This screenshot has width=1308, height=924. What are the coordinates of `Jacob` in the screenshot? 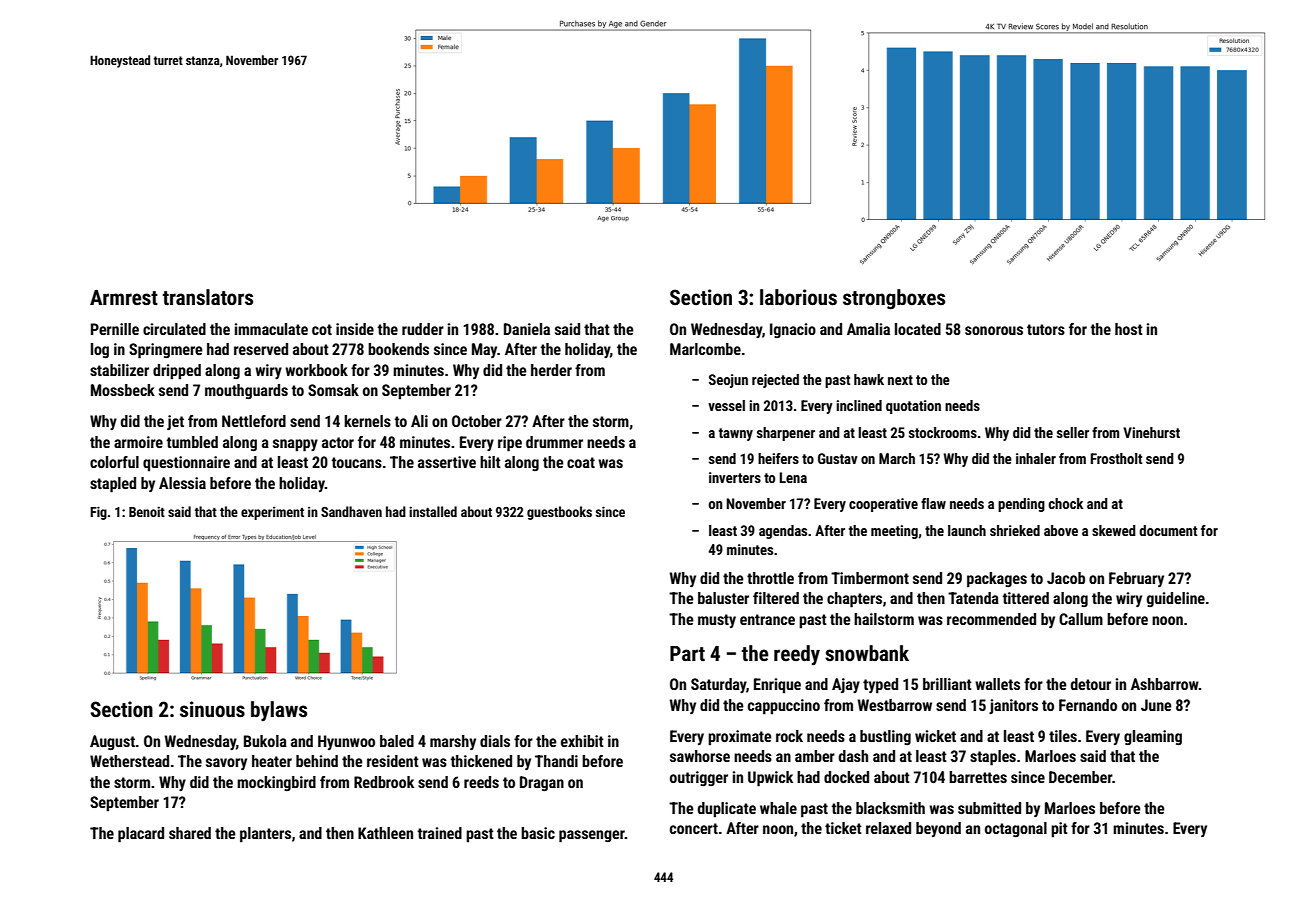 It's located at (1066, 578).
